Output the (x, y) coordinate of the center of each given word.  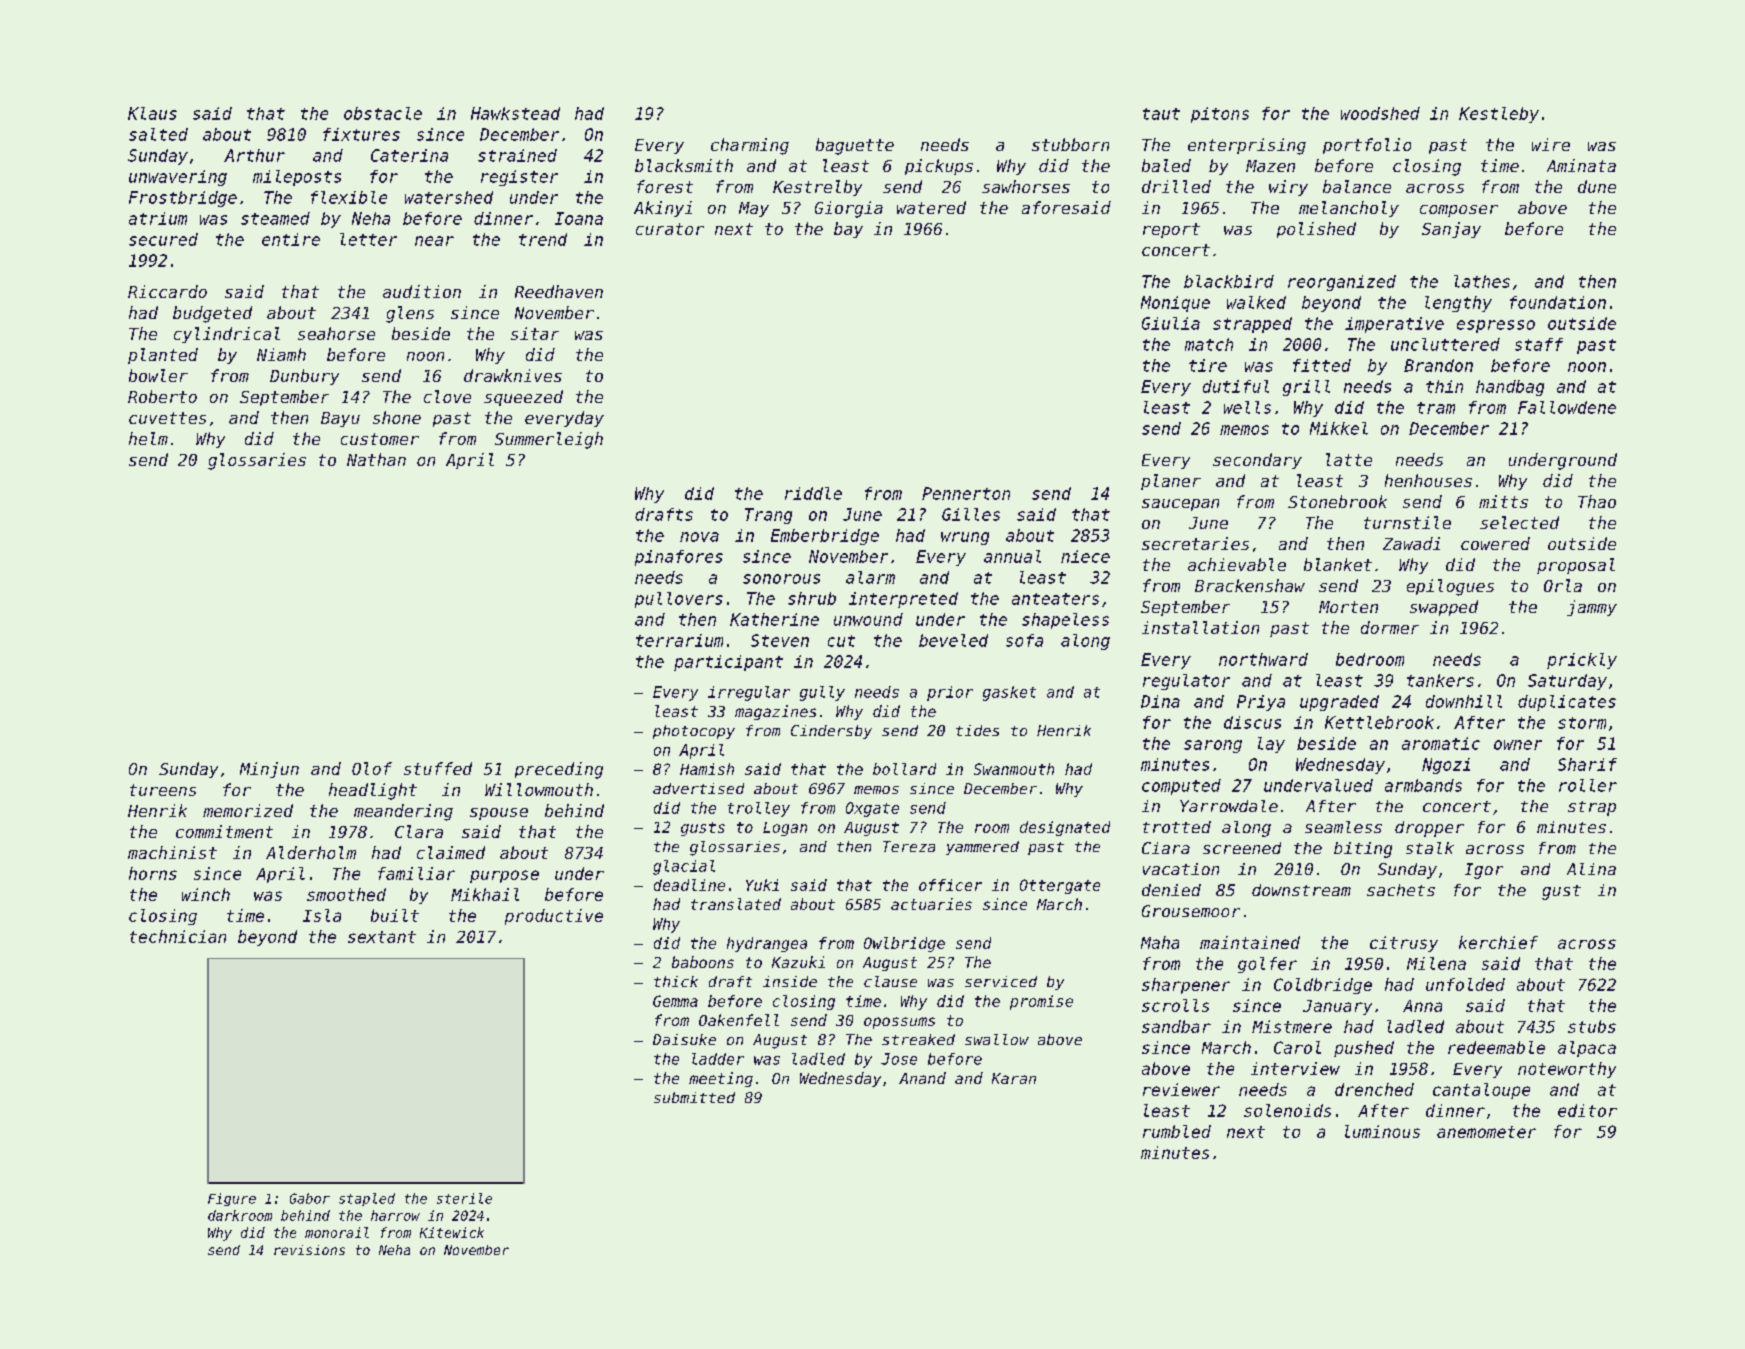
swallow (997, 1039)
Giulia (1171, 323)
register (519, 178)
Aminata (1581, 165)
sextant (382, 937)
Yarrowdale (1229, 806)
